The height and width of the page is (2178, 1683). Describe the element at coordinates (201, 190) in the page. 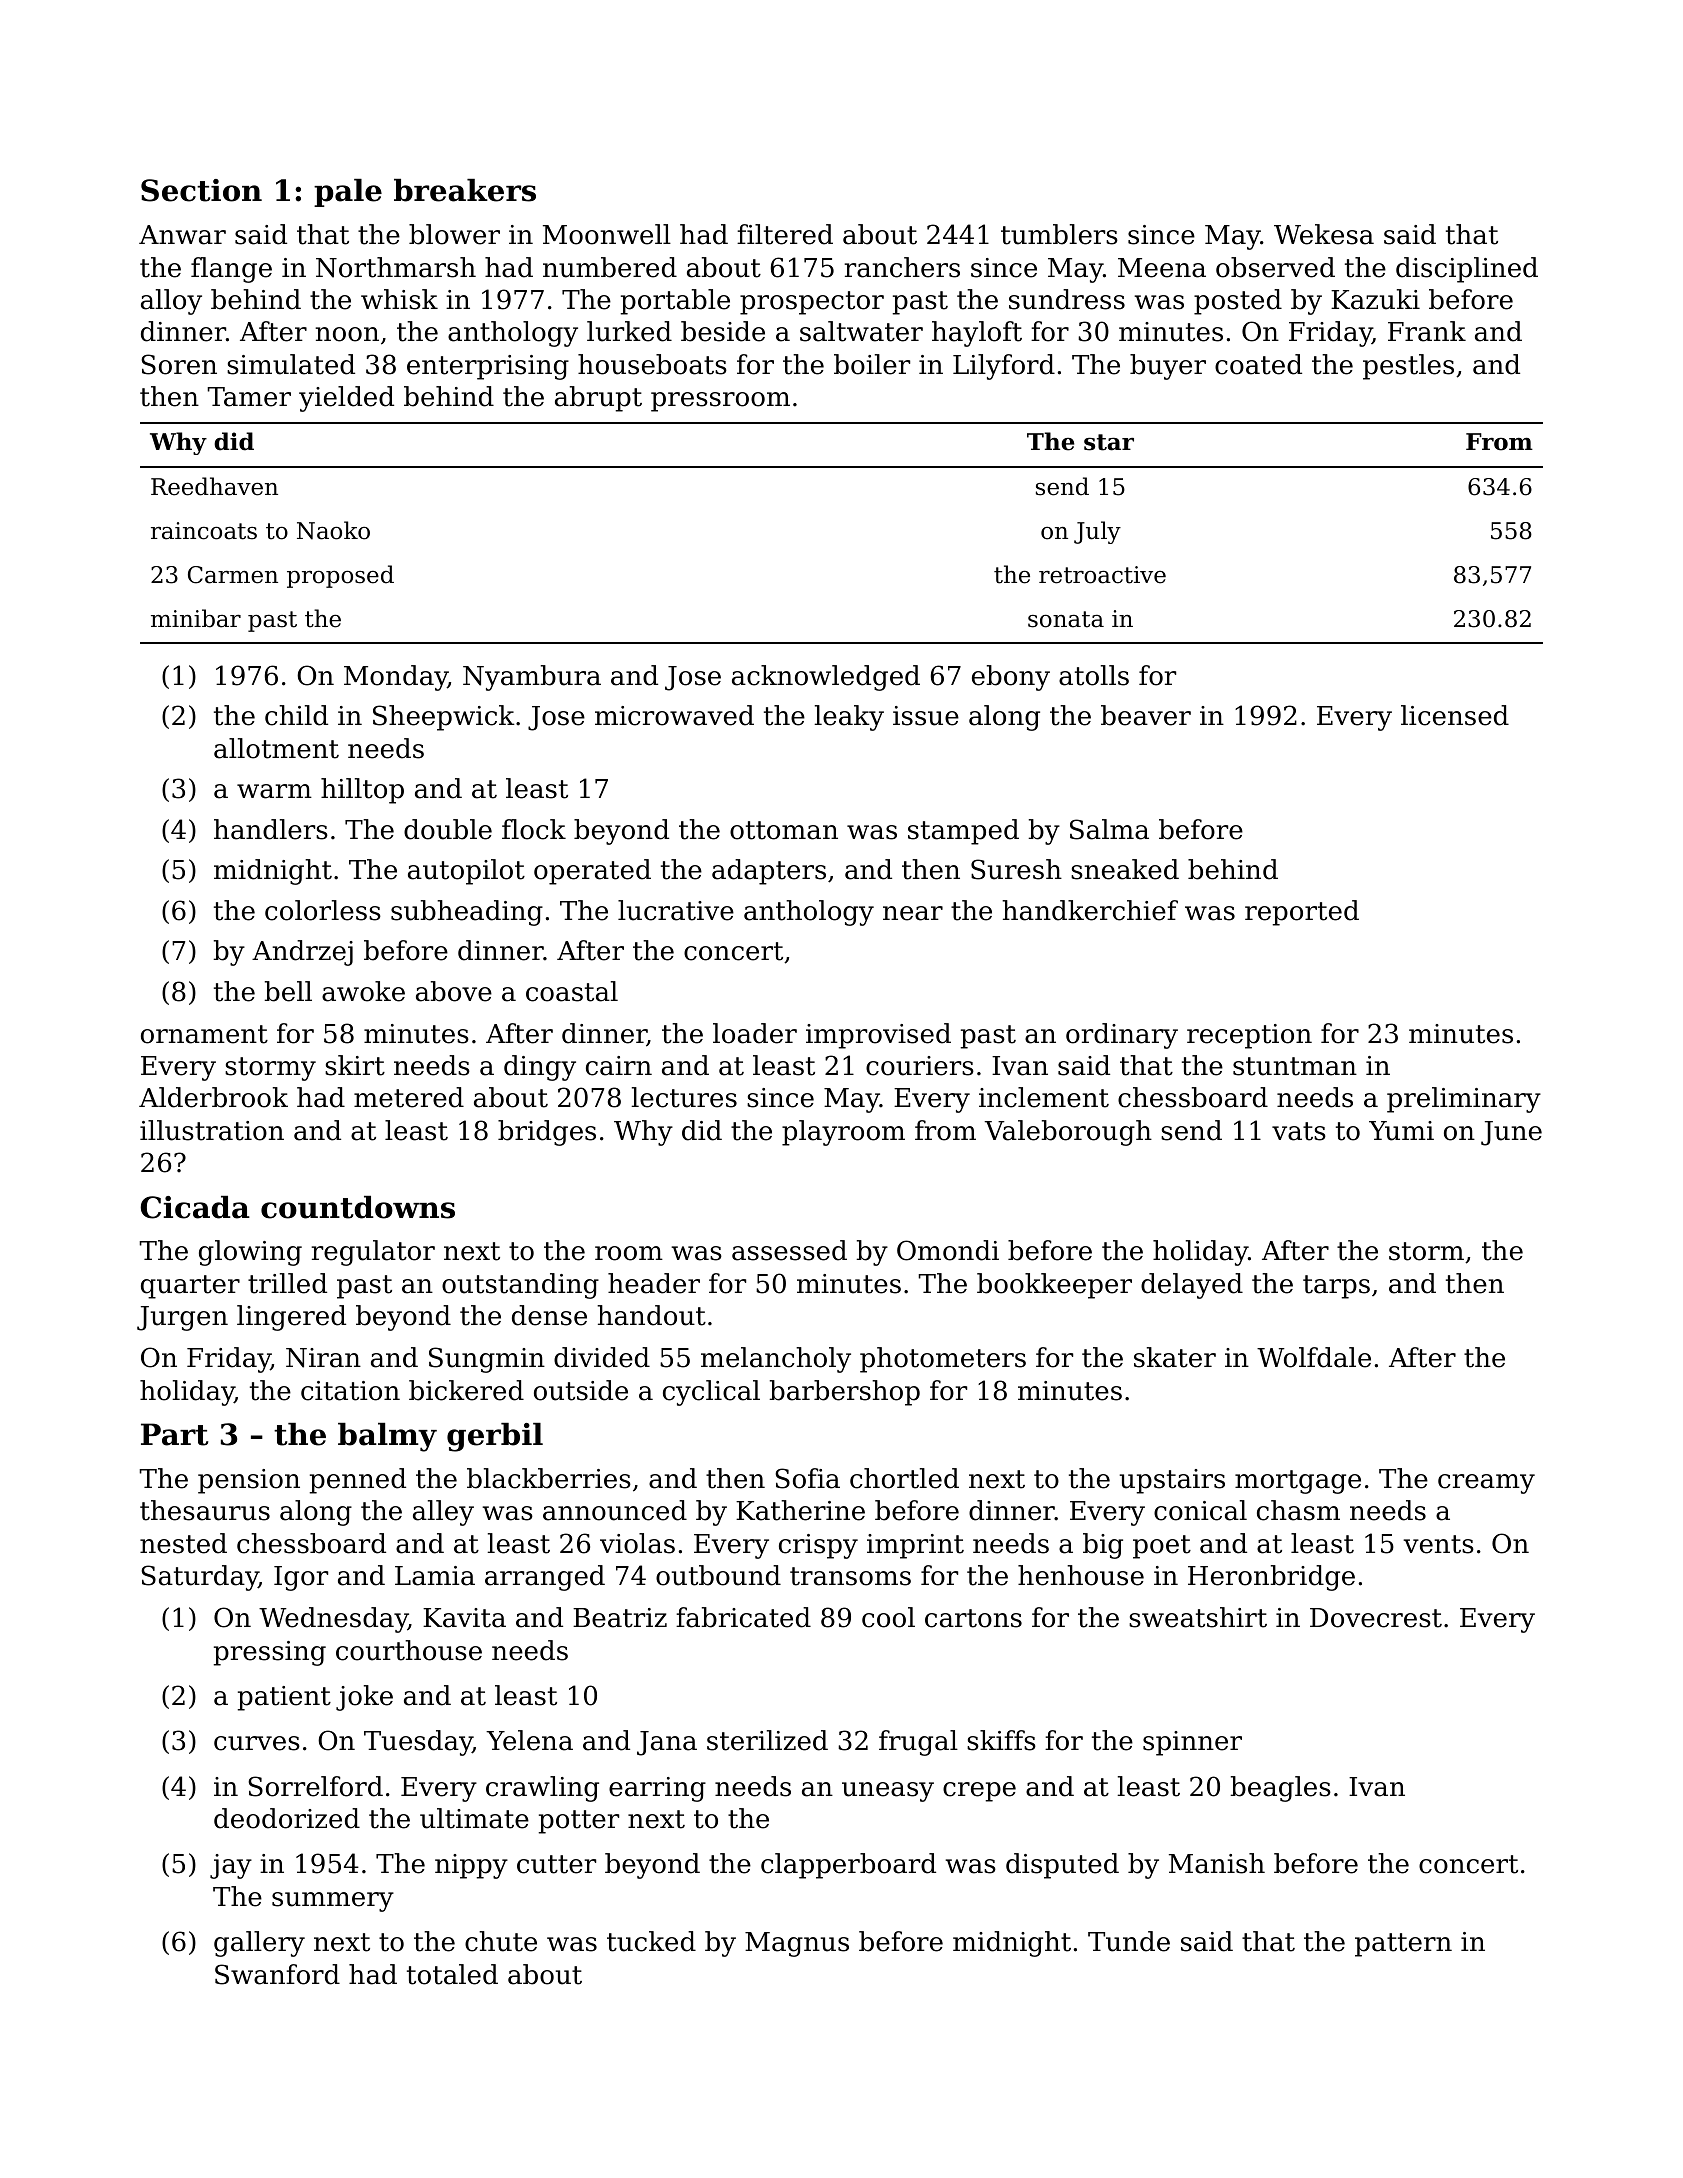

I see `Section` at that location.
